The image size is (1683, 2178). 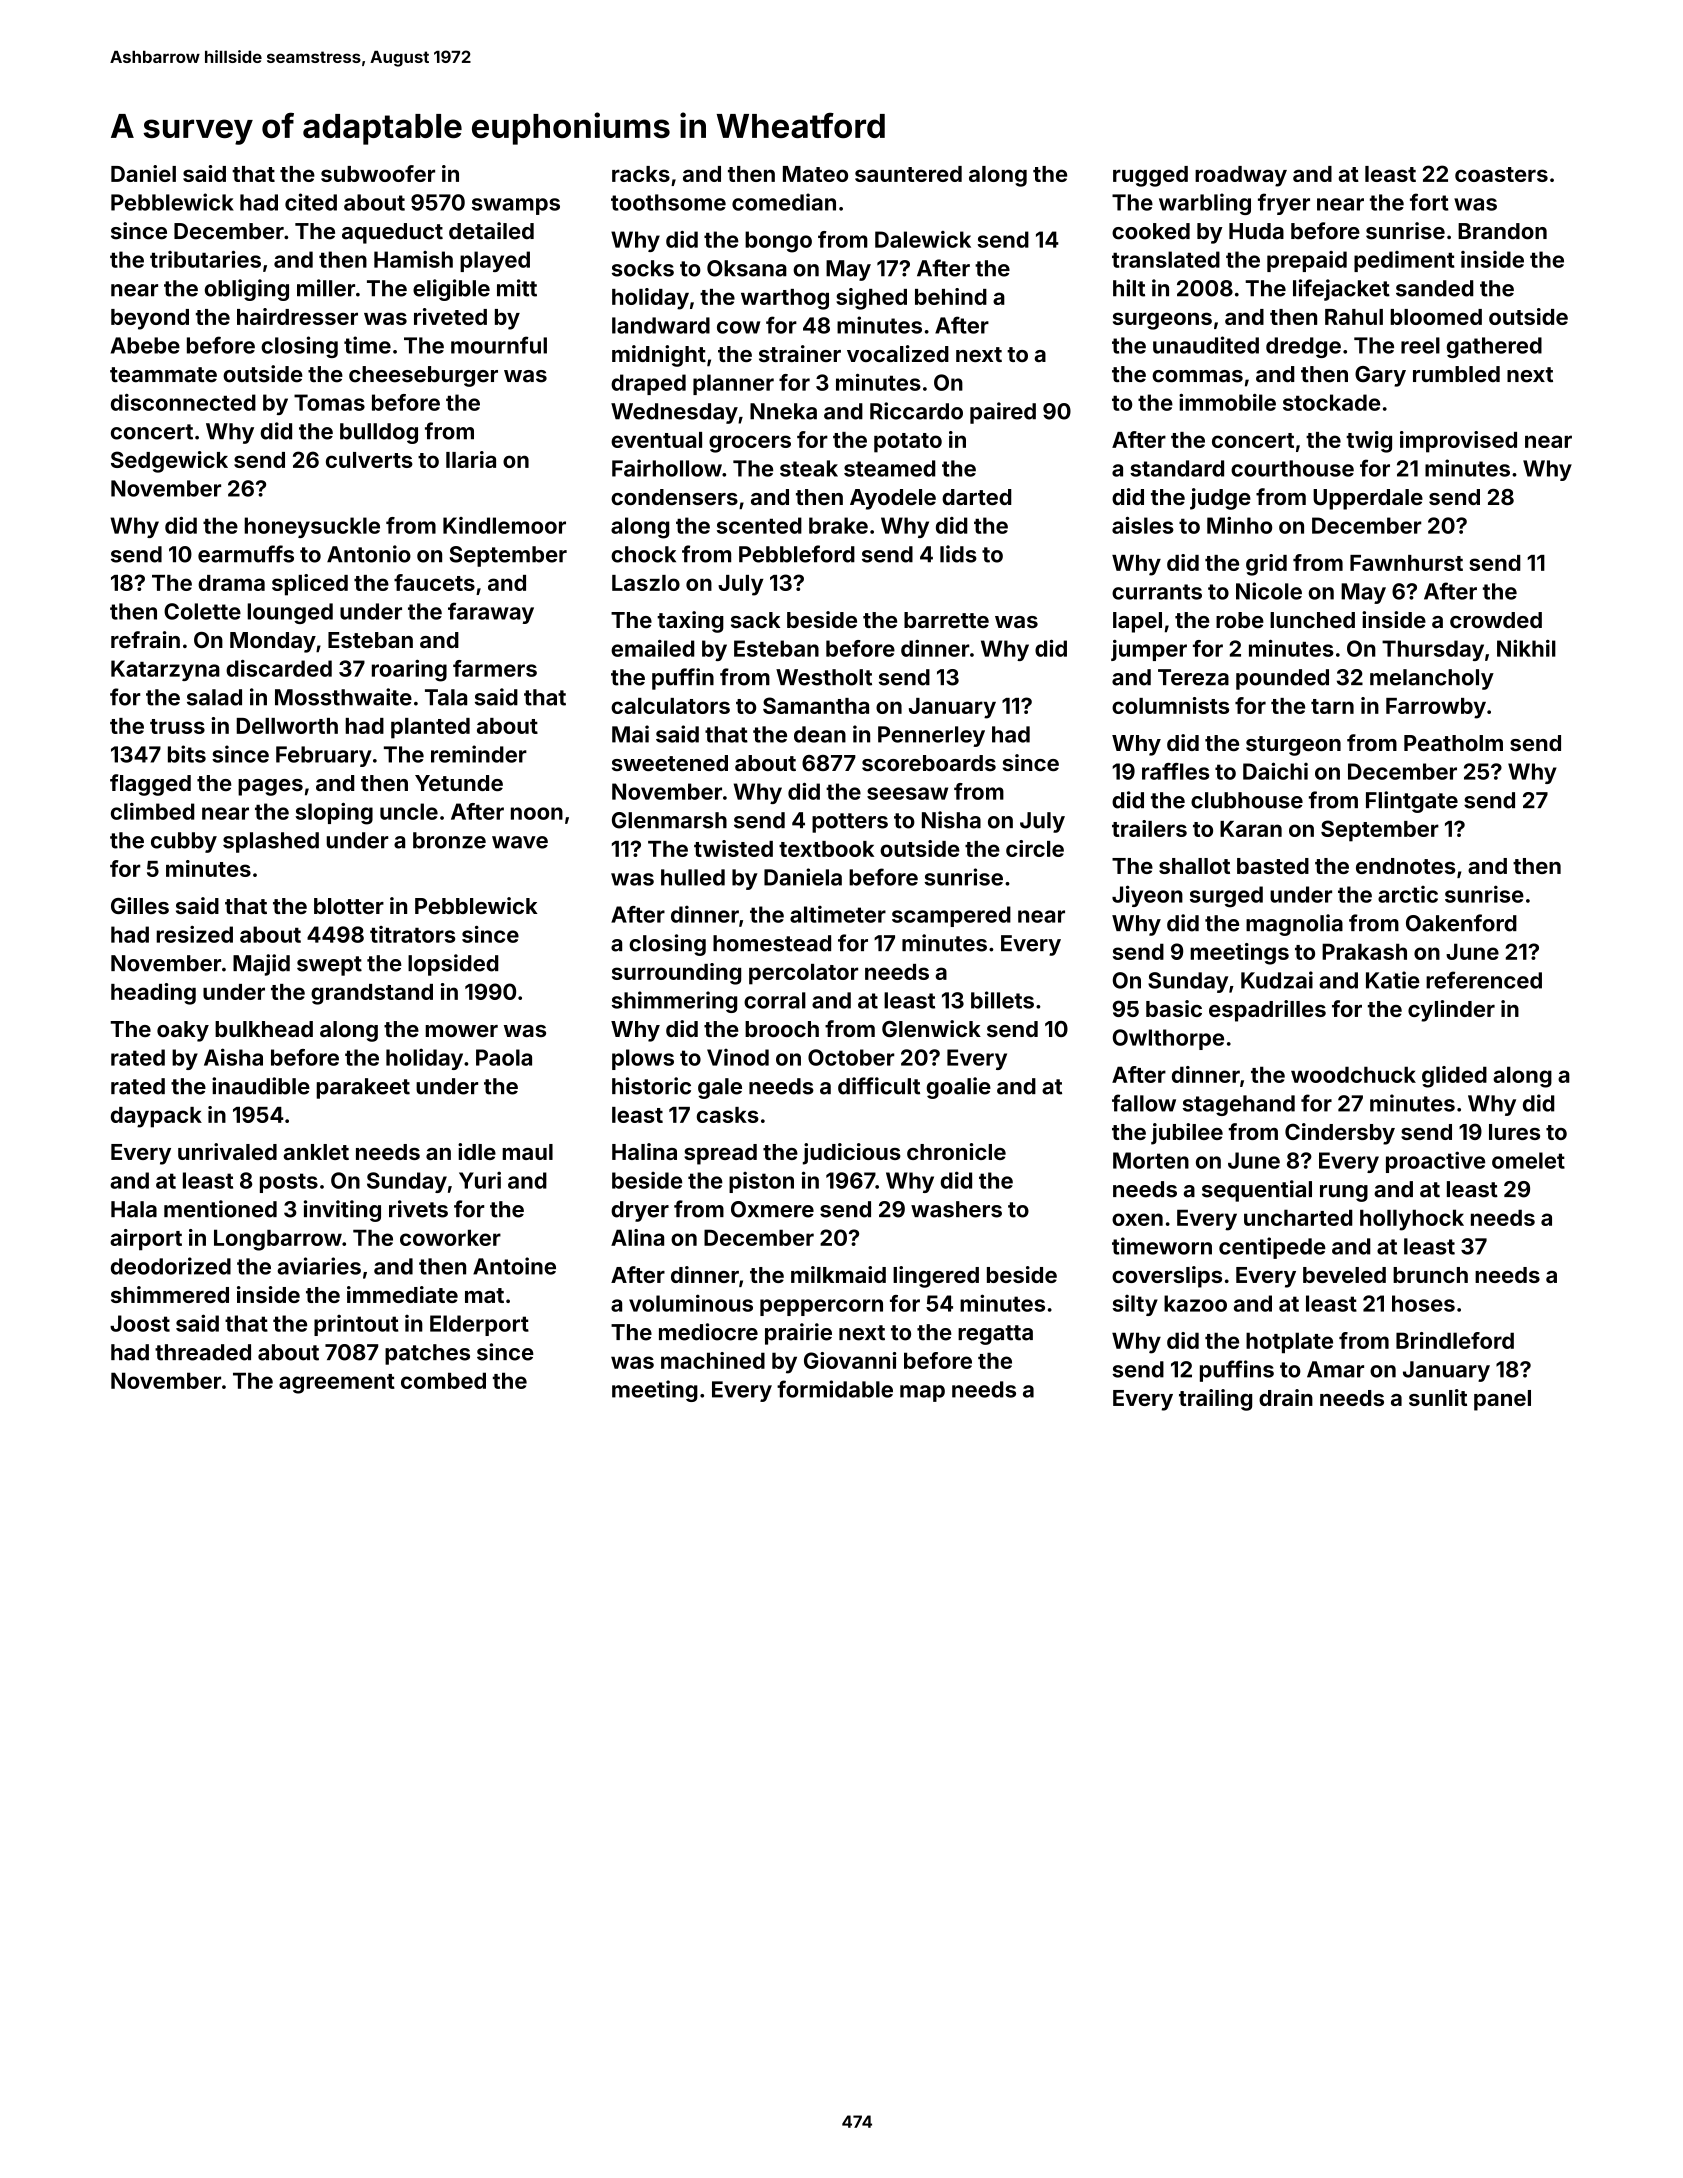 I want to click on Joost, so click(x=140, y=1323).
